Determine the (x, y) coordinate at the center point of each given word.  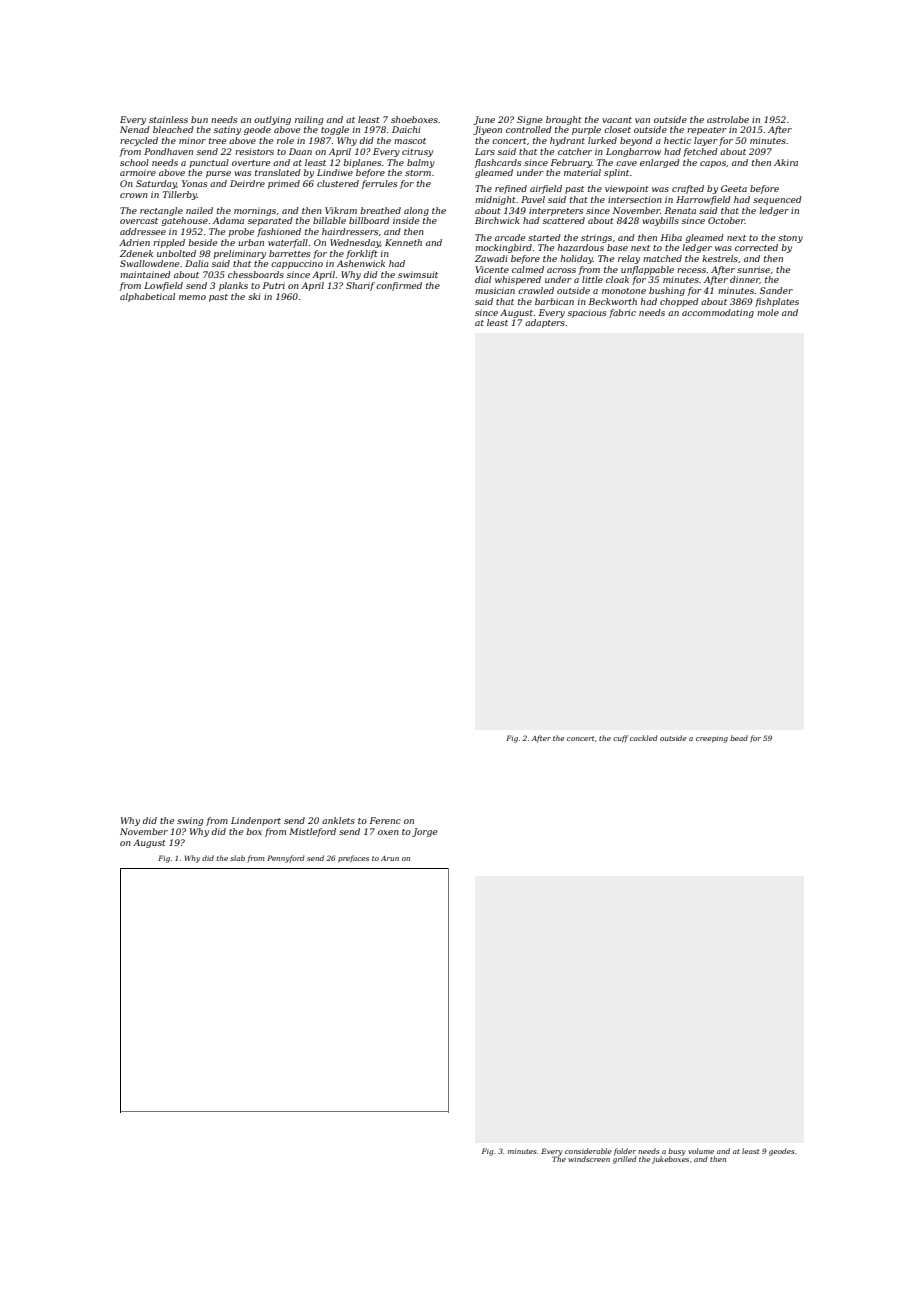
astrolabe (728, 119)
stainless (168, 119)
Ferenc (385, 820)
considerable (588, 1151)
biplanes (362, 163)
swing (190, 821)
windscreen (589, 1159)
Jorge (425, 832)
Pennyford (285, 859)
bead (739, 738)
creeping (712, 740)
